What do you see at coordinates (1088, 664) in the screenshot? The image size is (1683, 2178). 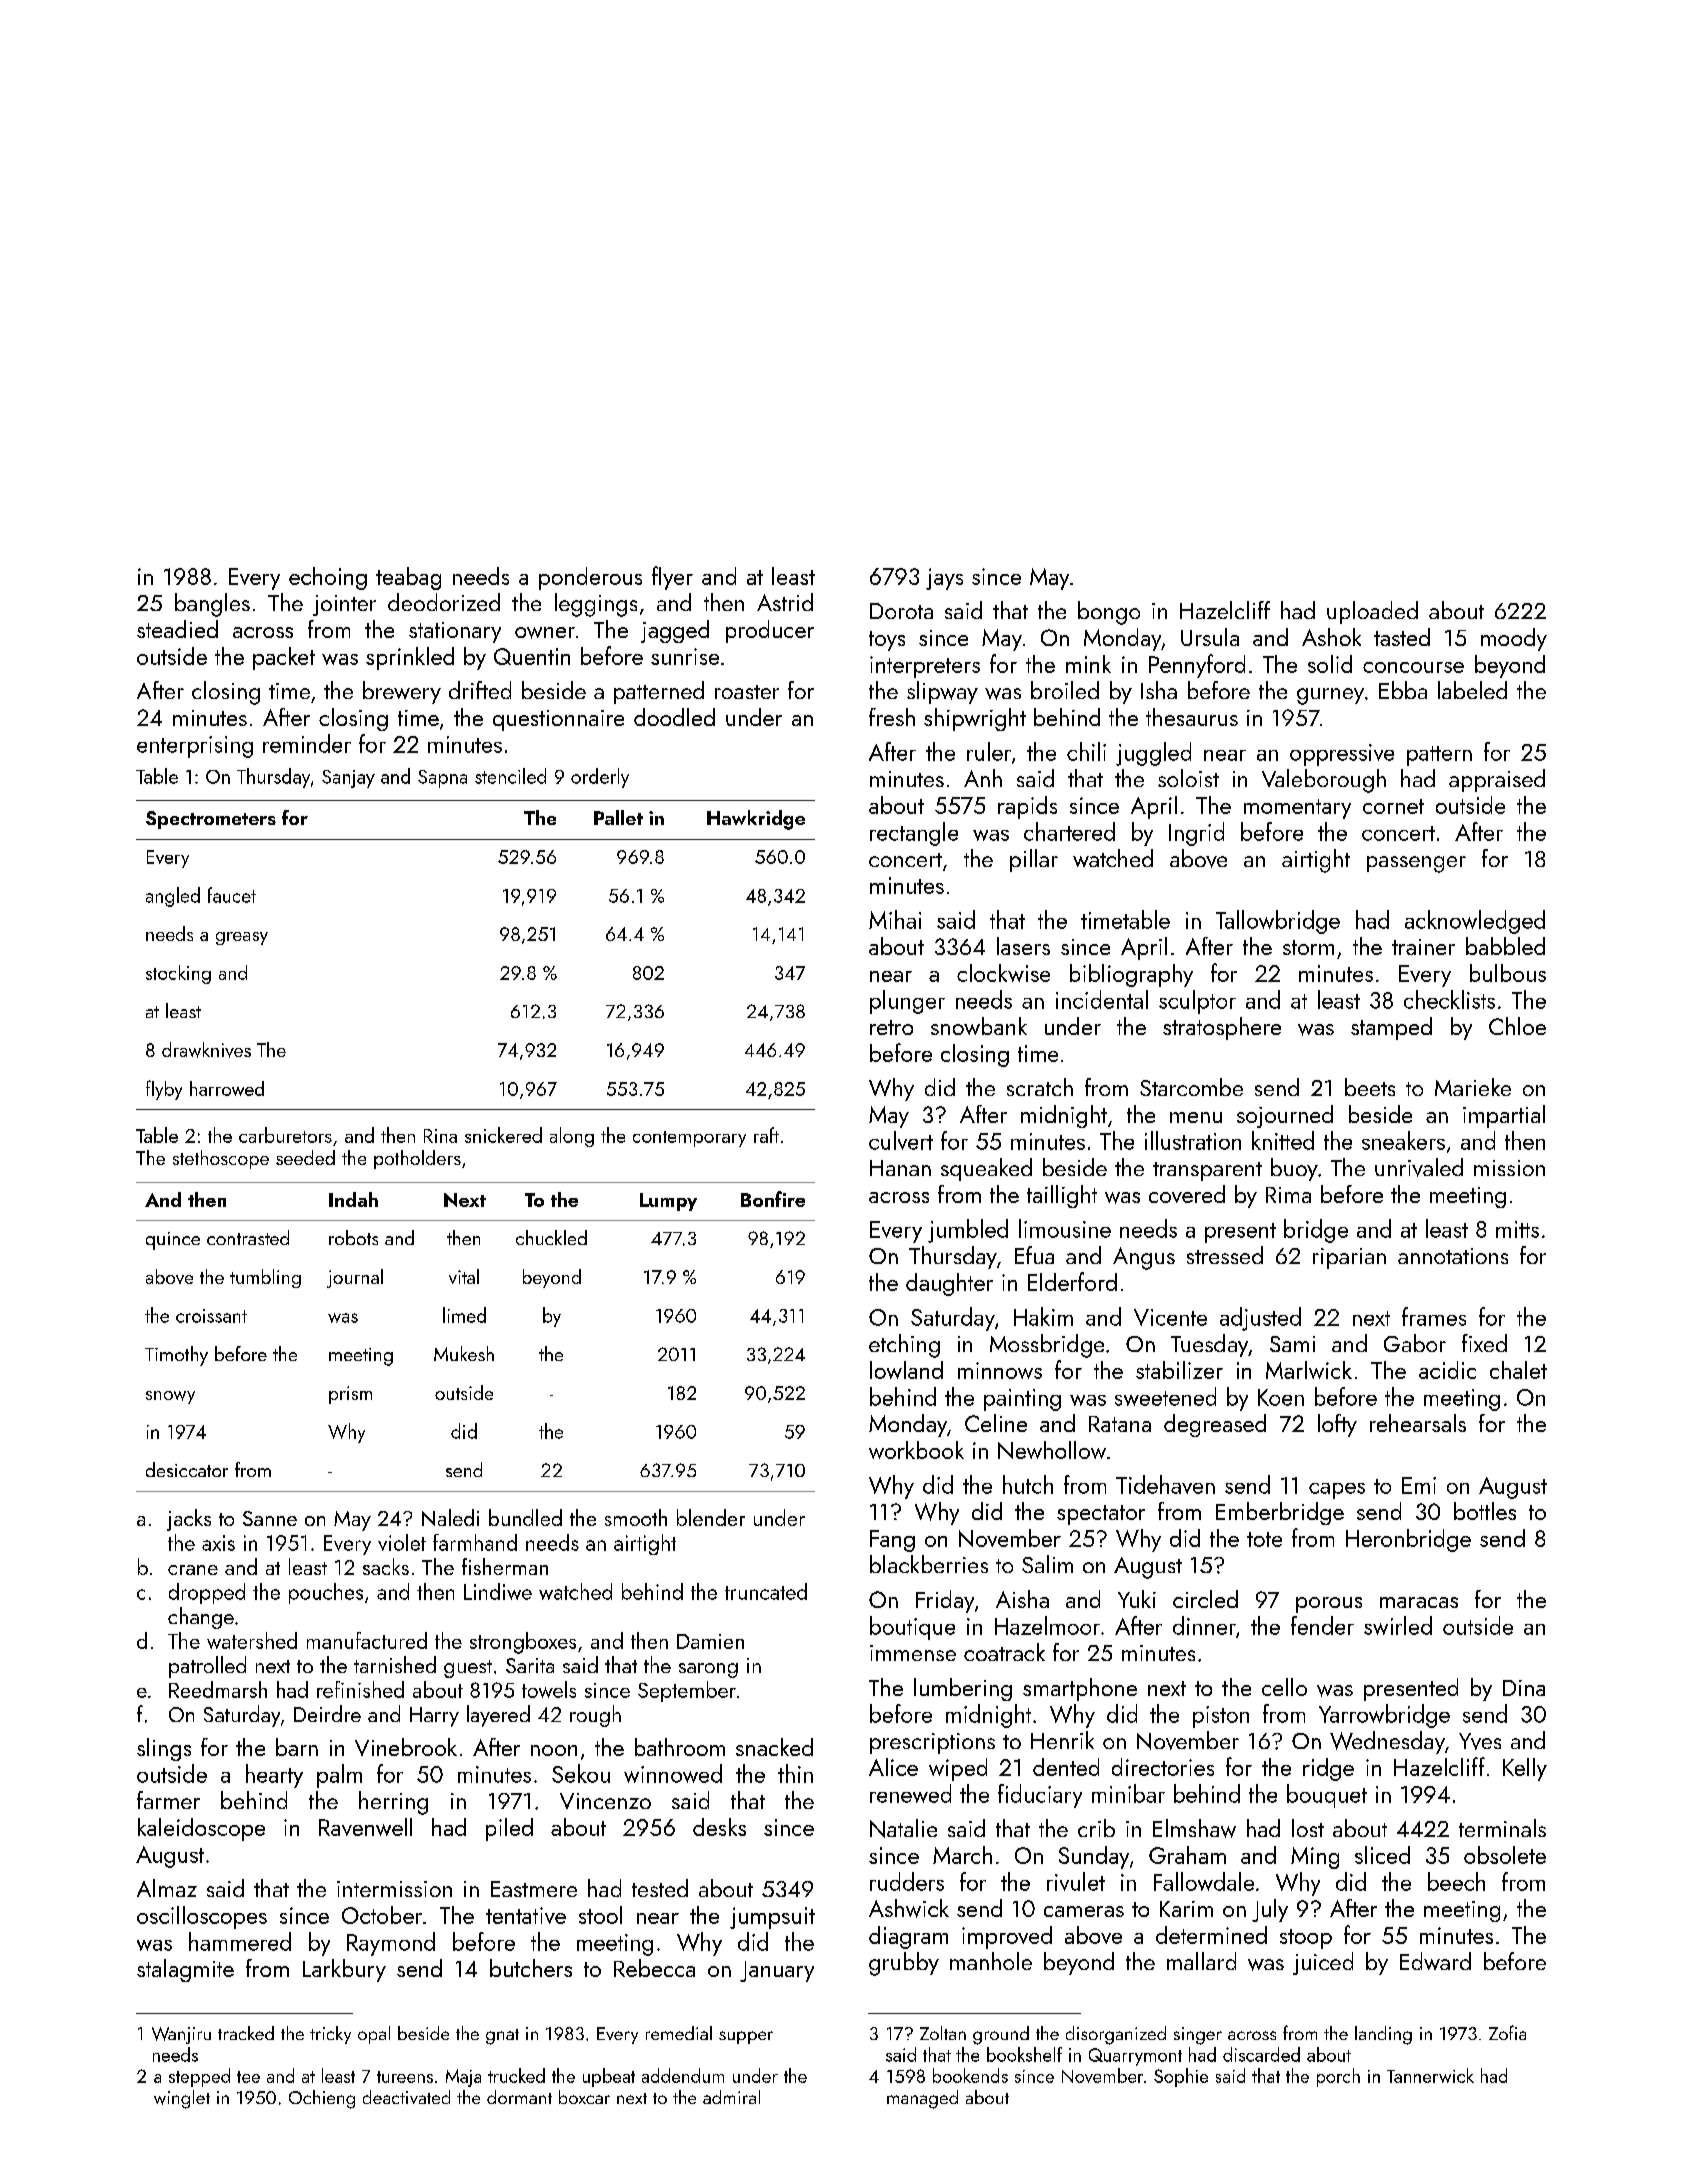 I see `mink` at bounding box center [1088, 664].
